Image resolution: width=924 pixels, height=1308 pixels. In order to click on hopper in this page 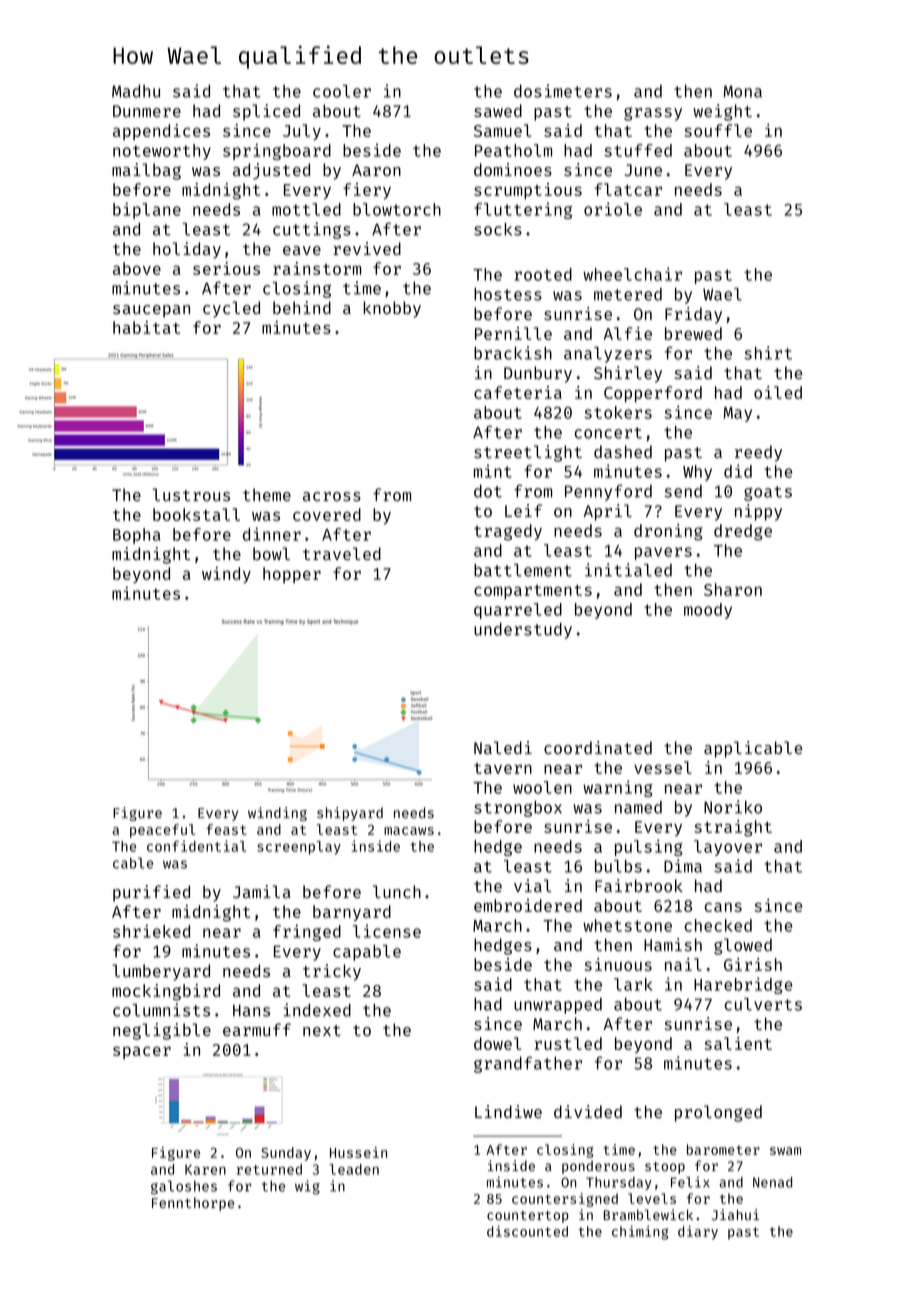, I will do `click(292, 575)`.
